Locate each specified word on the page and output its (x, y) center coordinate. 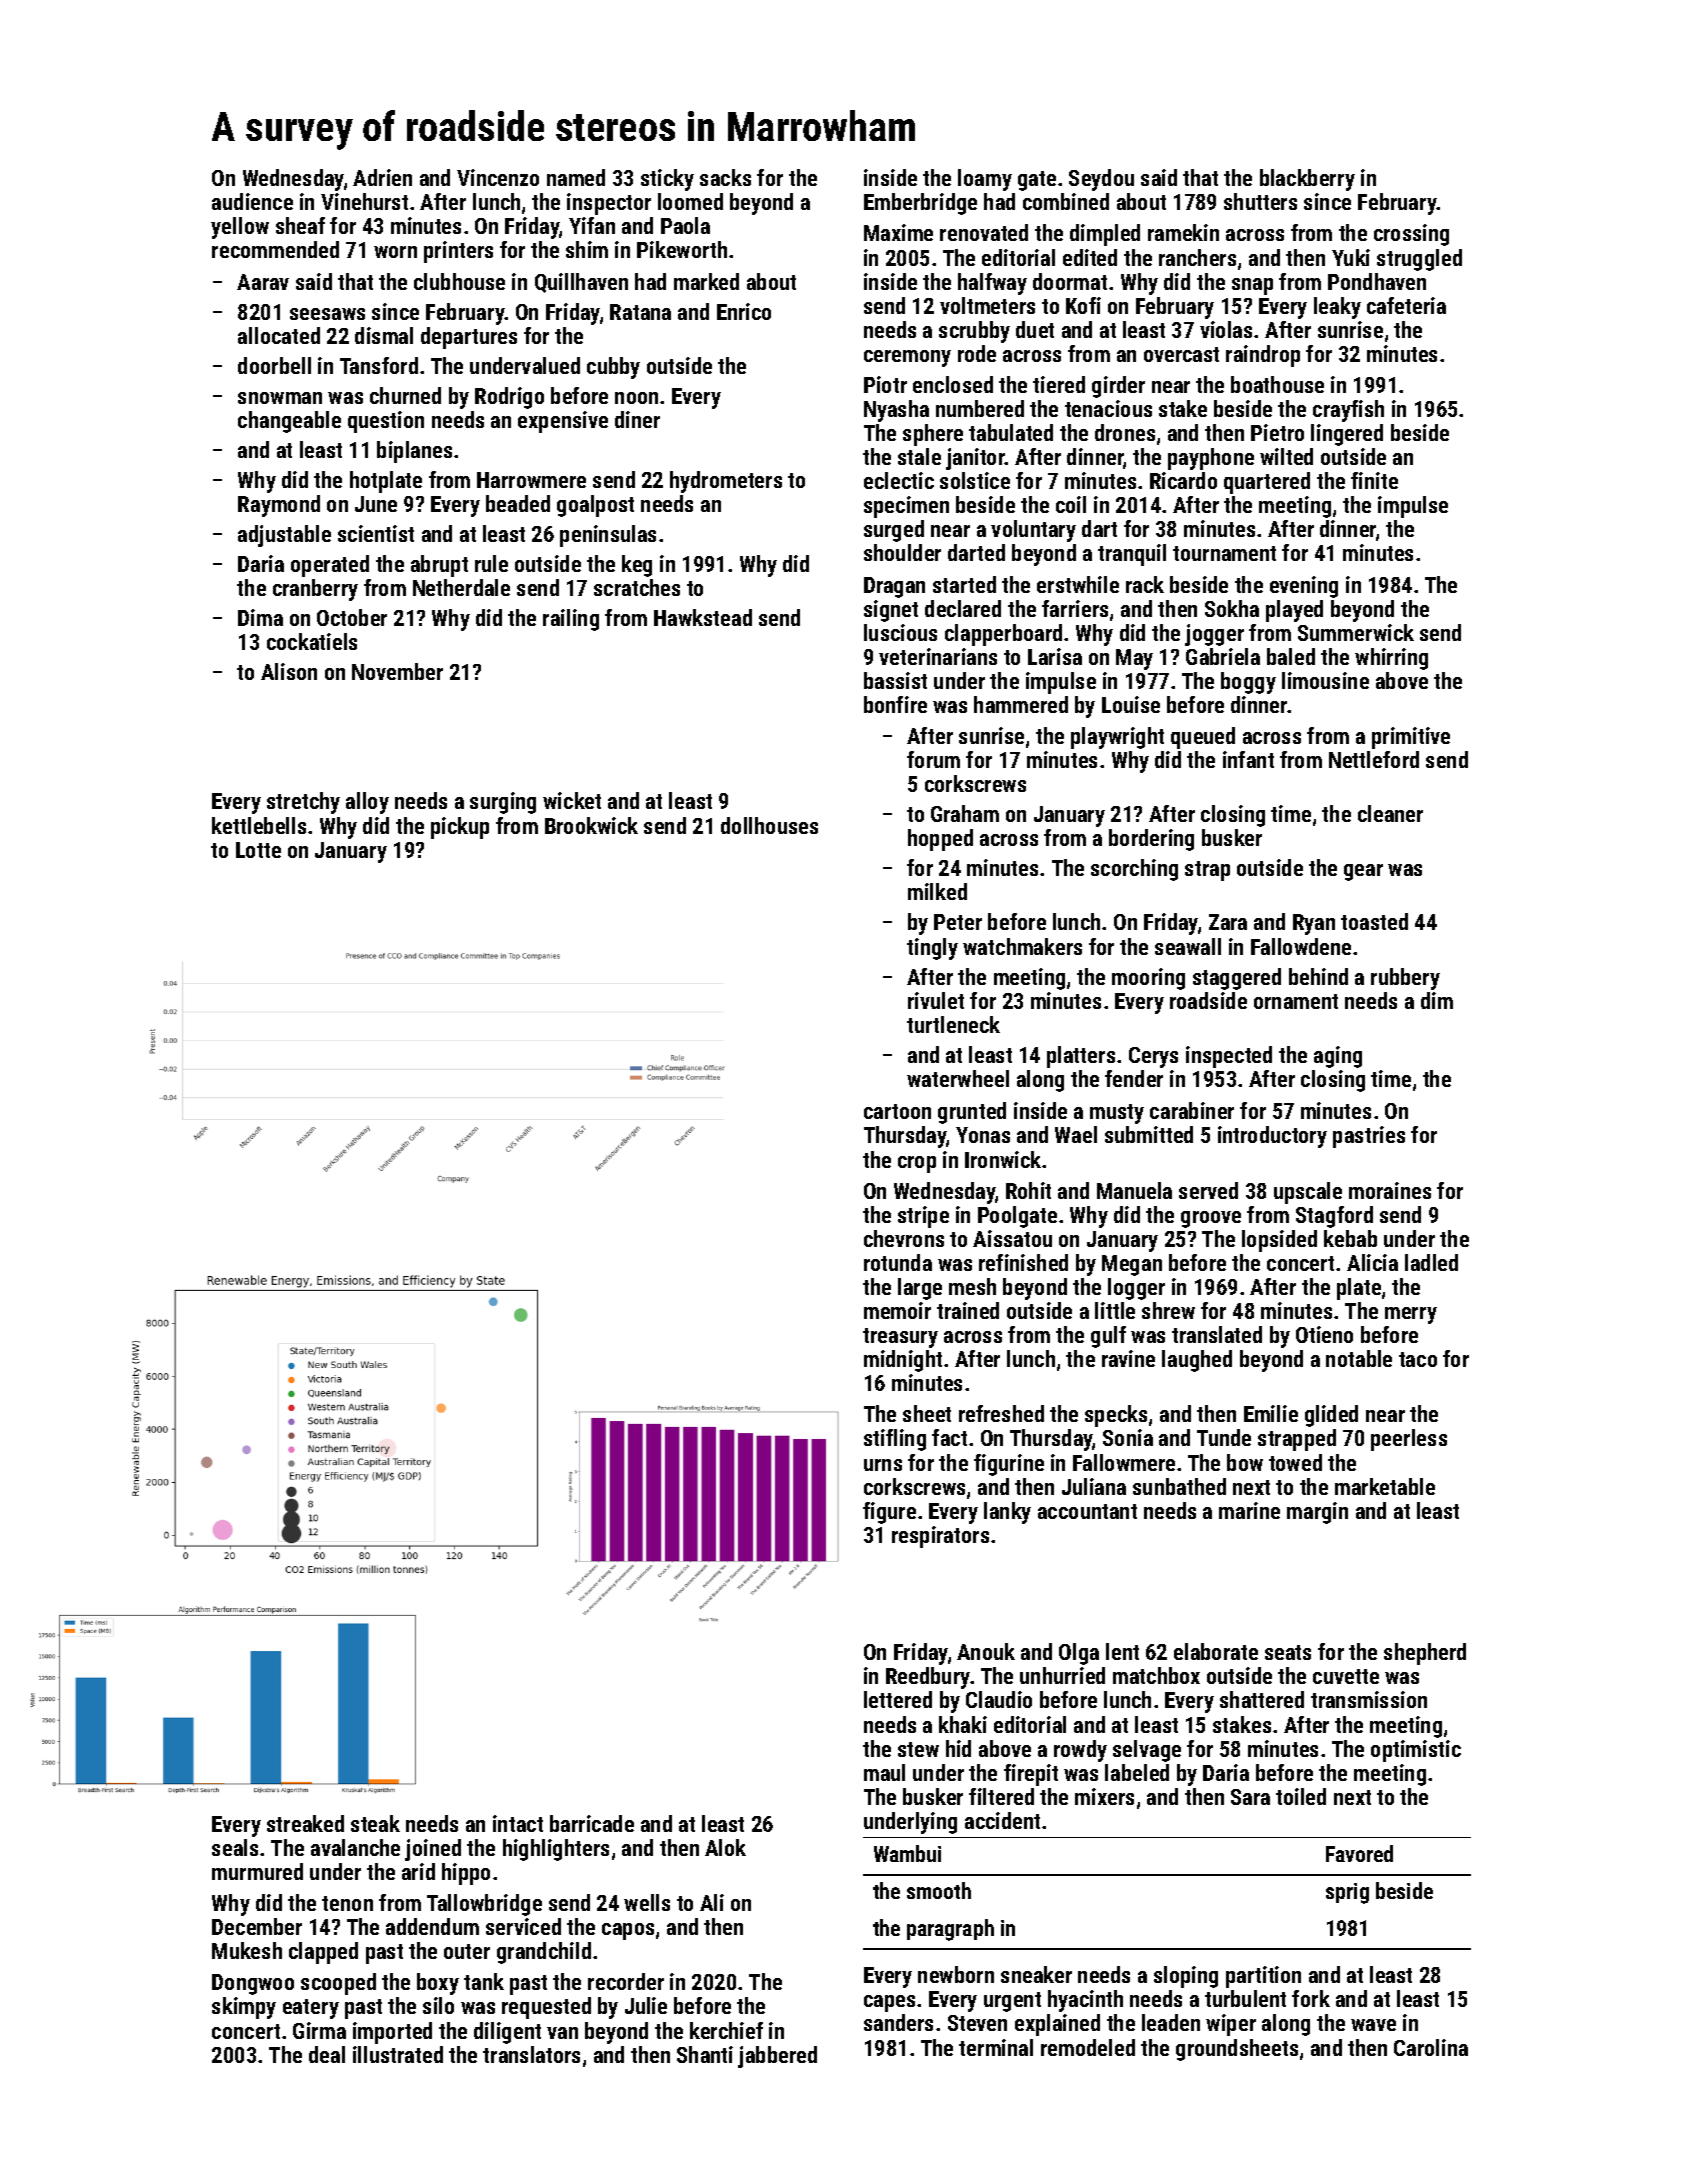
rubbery (1405, 979)
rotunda (898, 1262)
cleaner (1390, 813)
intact (518, 1823)
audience (252, 201)
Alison (289, 671)
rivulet (936, 1000)
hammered (1021, 704)
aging (1338, 1057)
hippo (466, 1874)
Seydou (1101, 180)
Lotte (258, 850)
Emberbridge (920, 204)
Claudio (999, 1699)
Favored (1359, 1853)
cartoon (897, 1111)
